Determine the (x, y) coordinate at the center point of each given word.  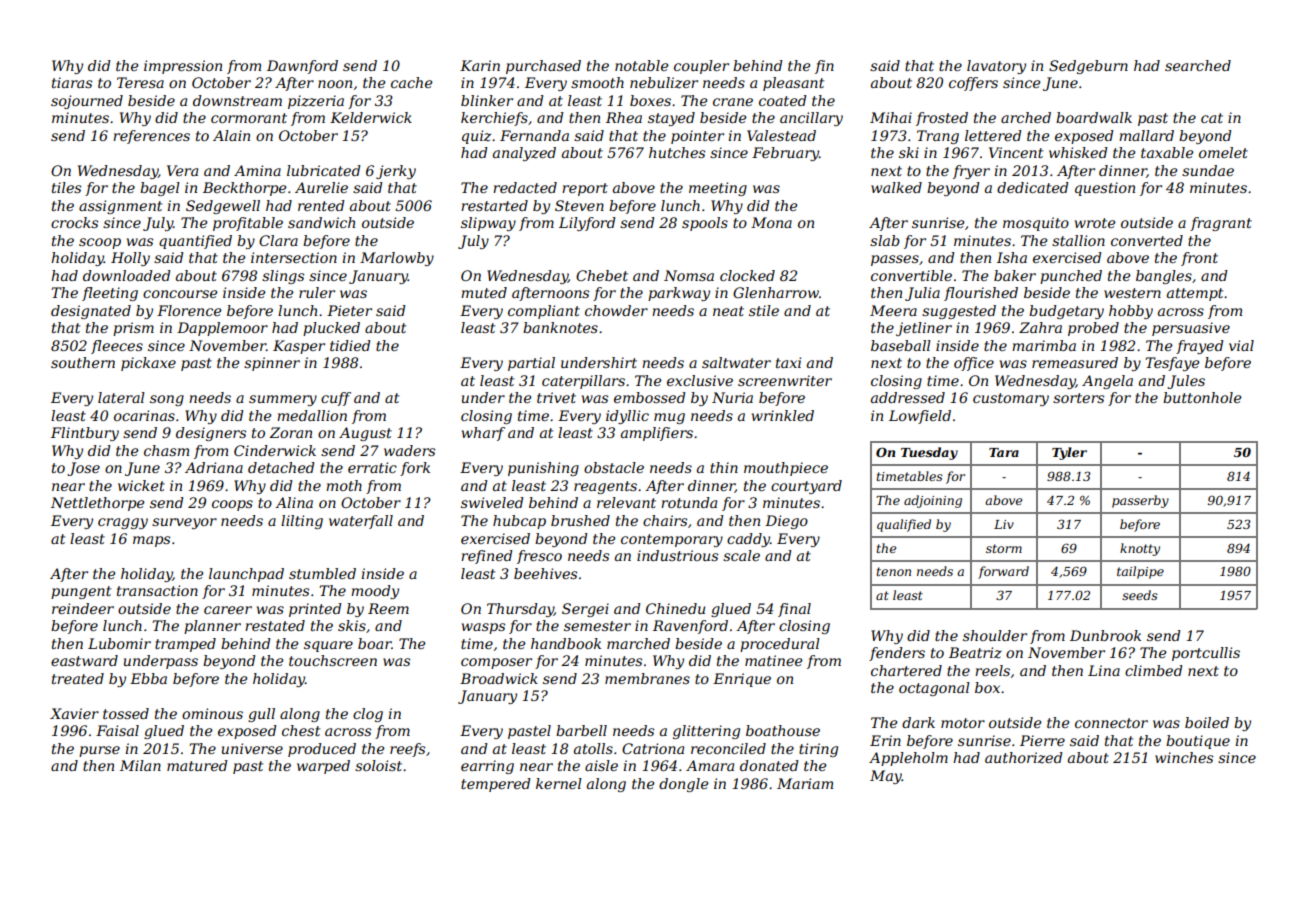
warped (323, 767)
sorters (1078, 398)
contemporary (672, 540)
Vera (182, 170)
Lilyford (587, 224)
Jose (83, 469)
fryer (971, 172)
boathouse (783, 730)
